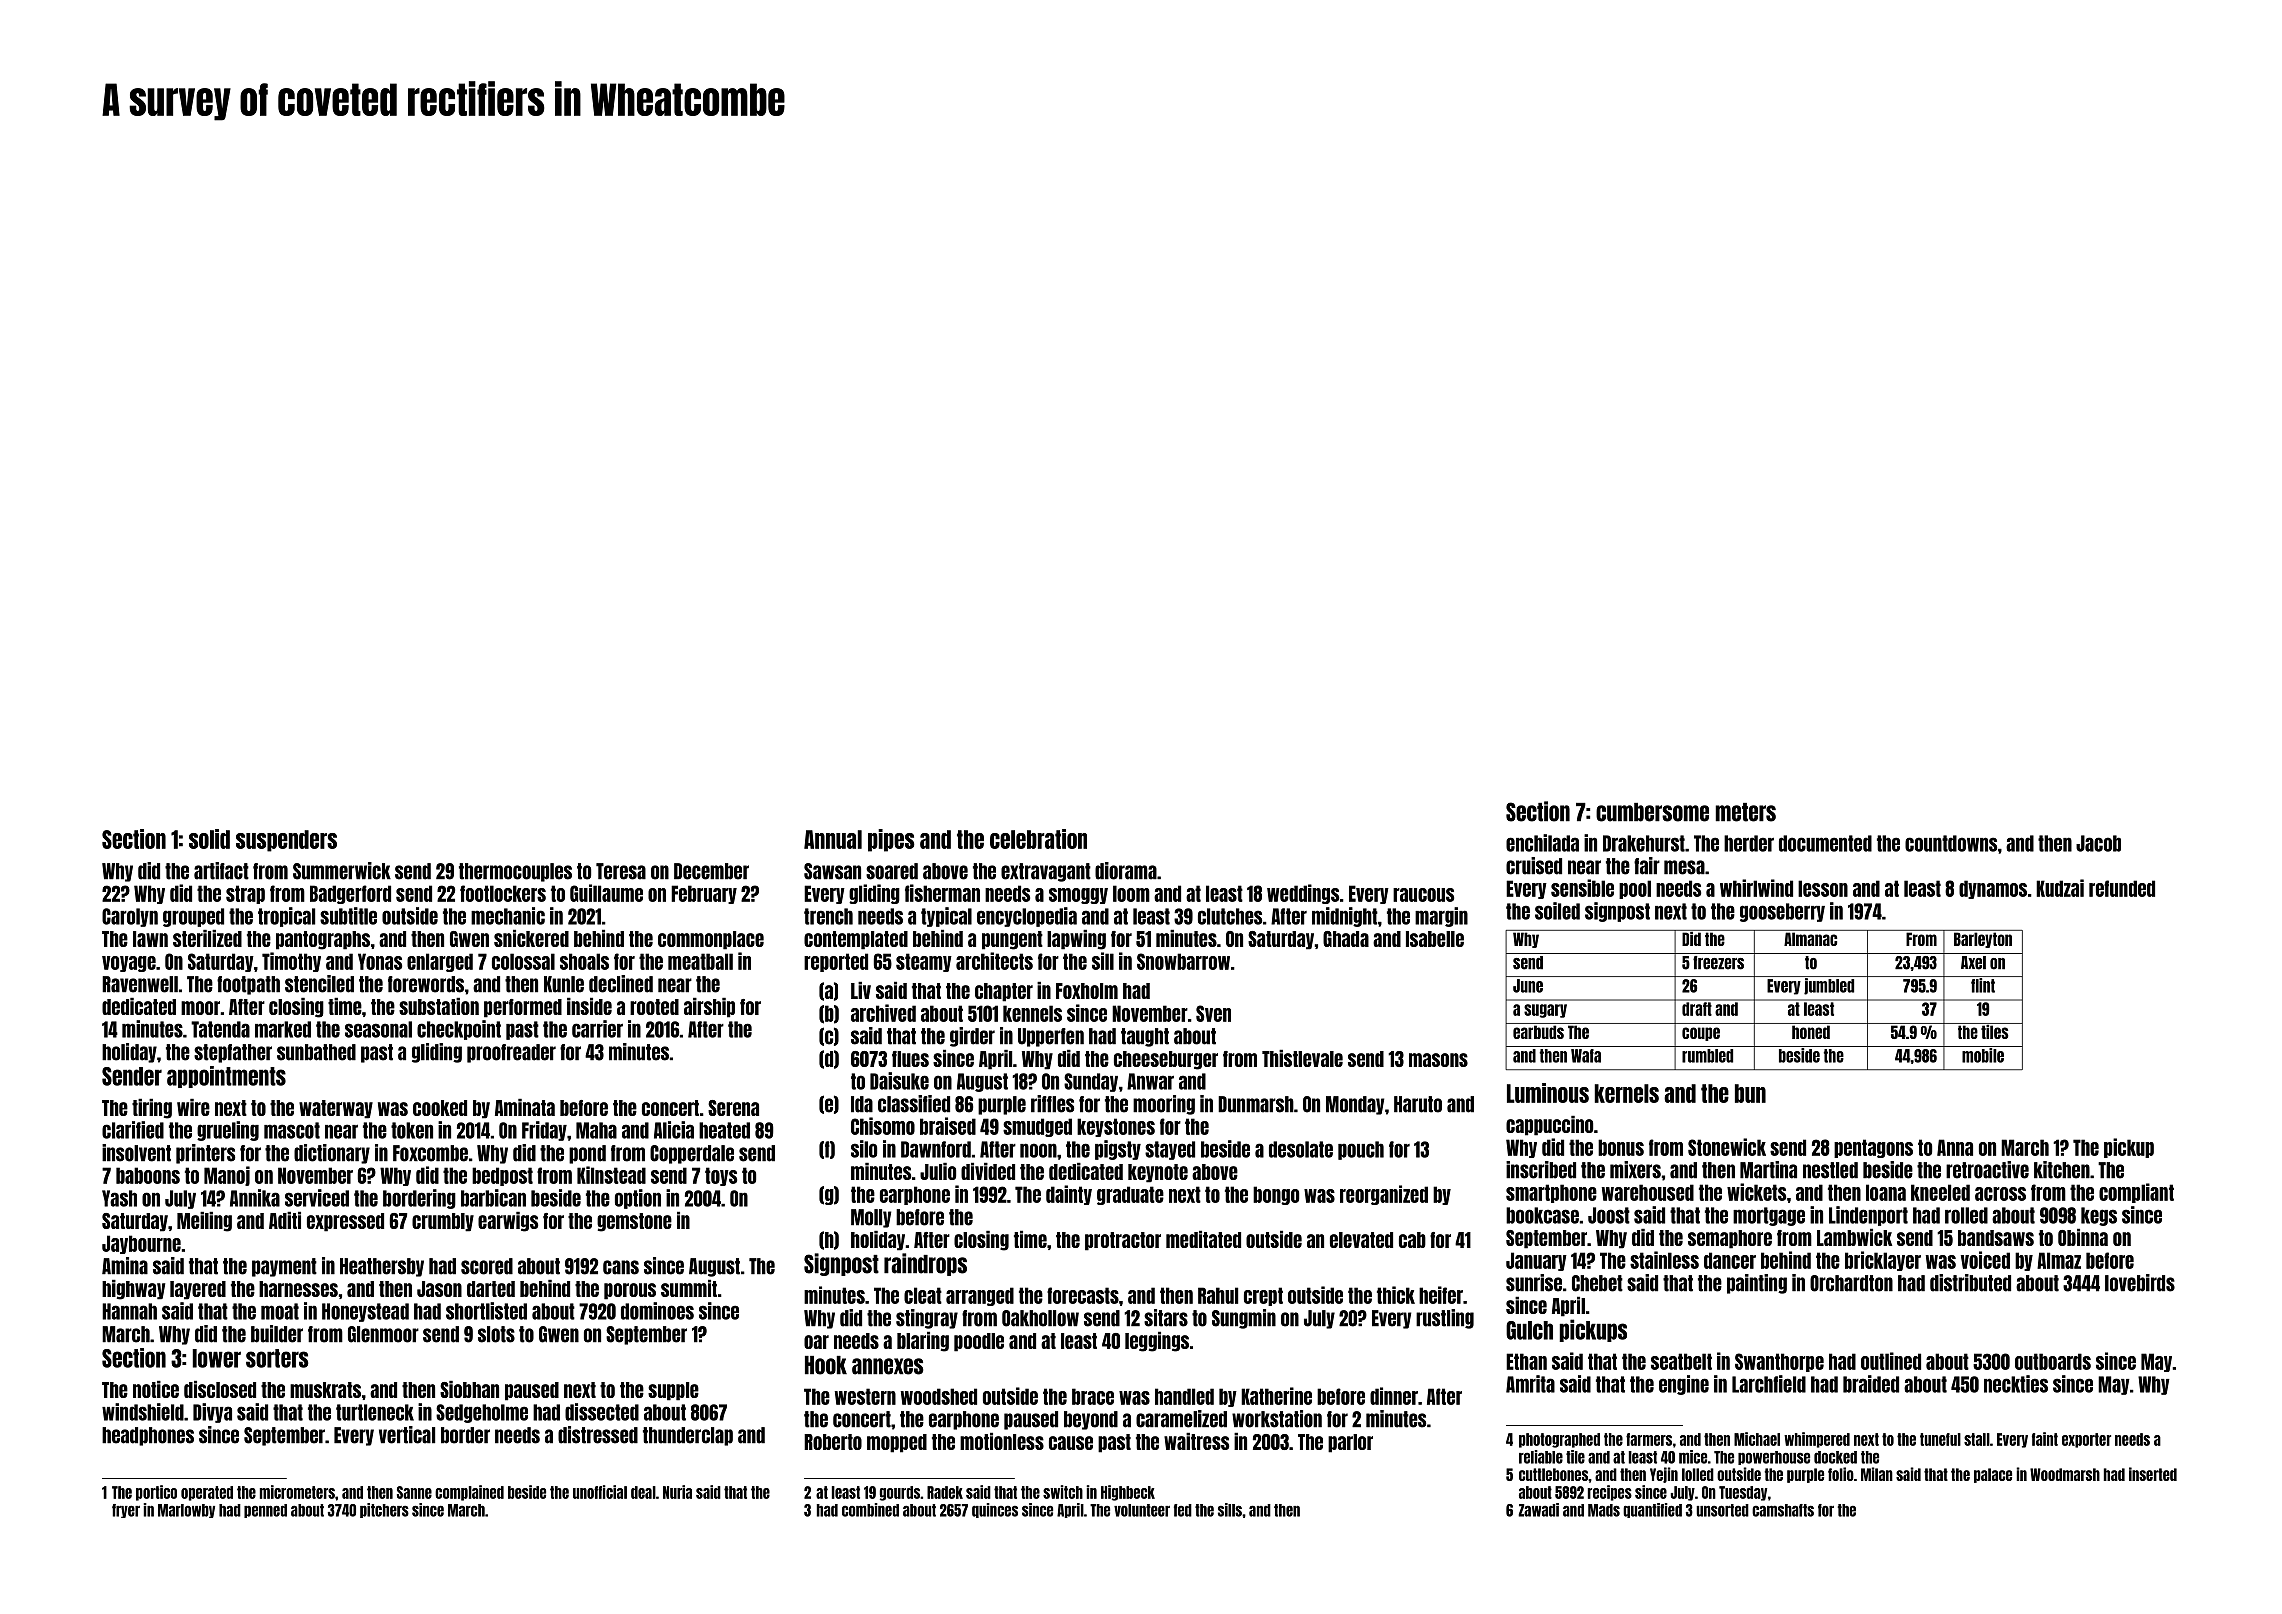  Describe the element at coordinates (1170, 1150) in the screenshot. I see `stayed` at that location.
